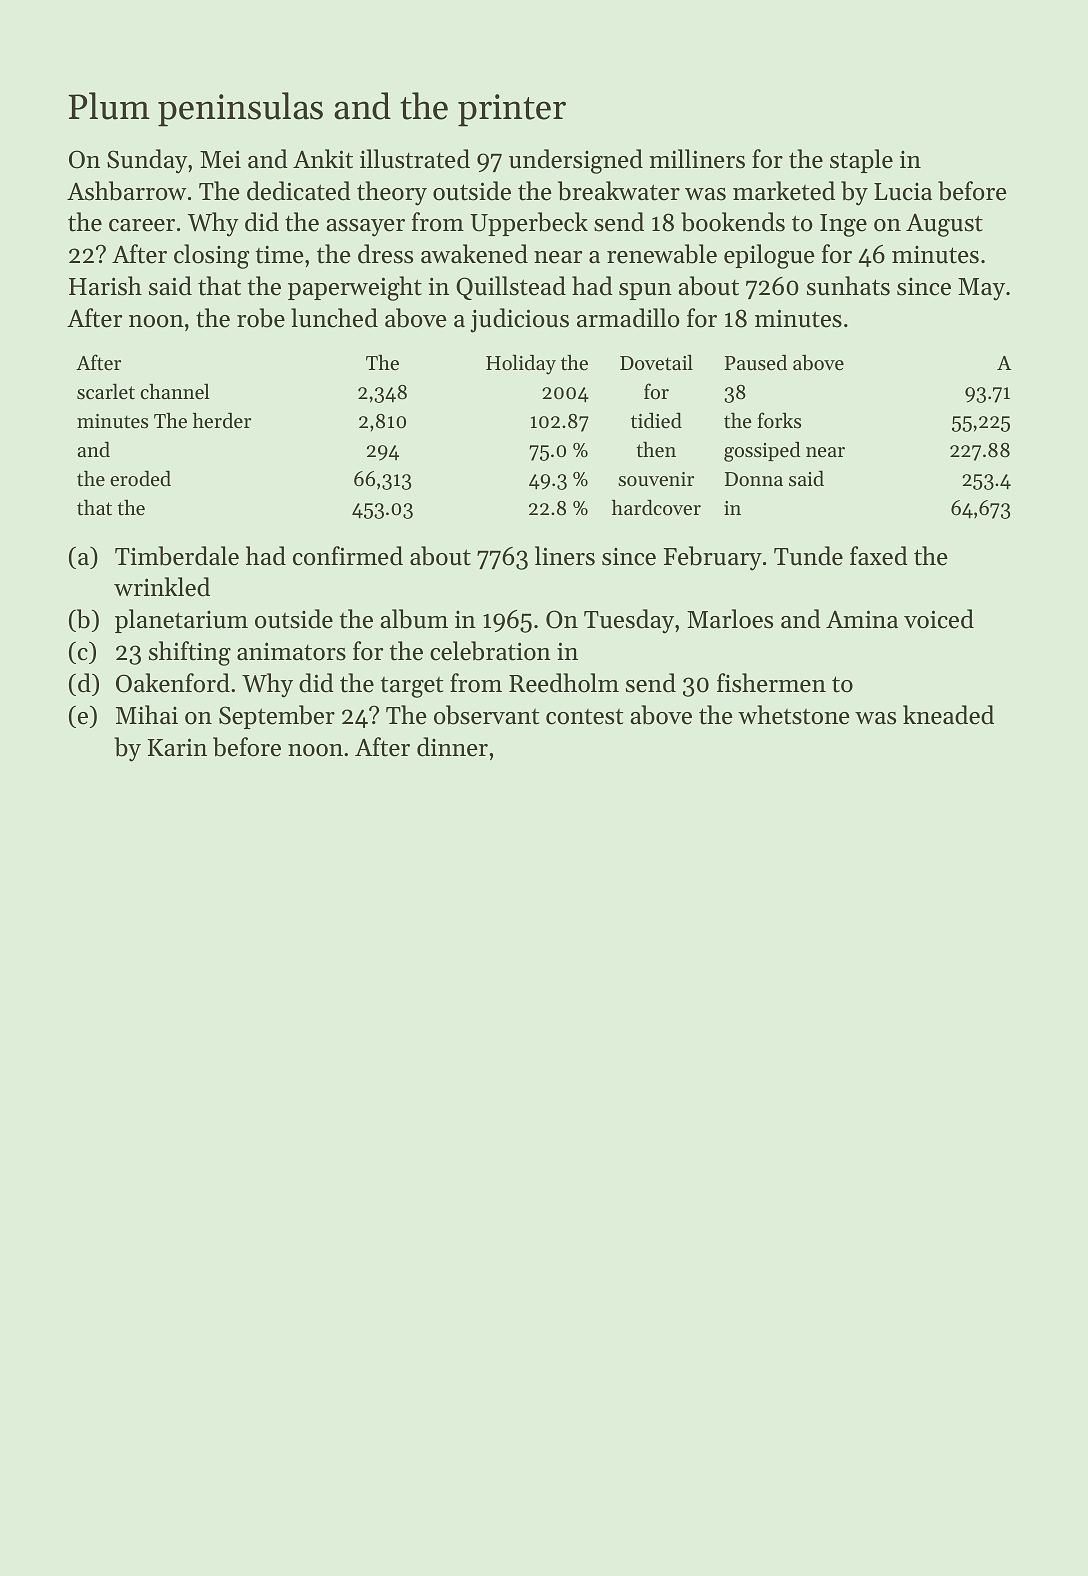 The image size is (1088, 1576). I want to click on Tunde, so click(808, 556).
